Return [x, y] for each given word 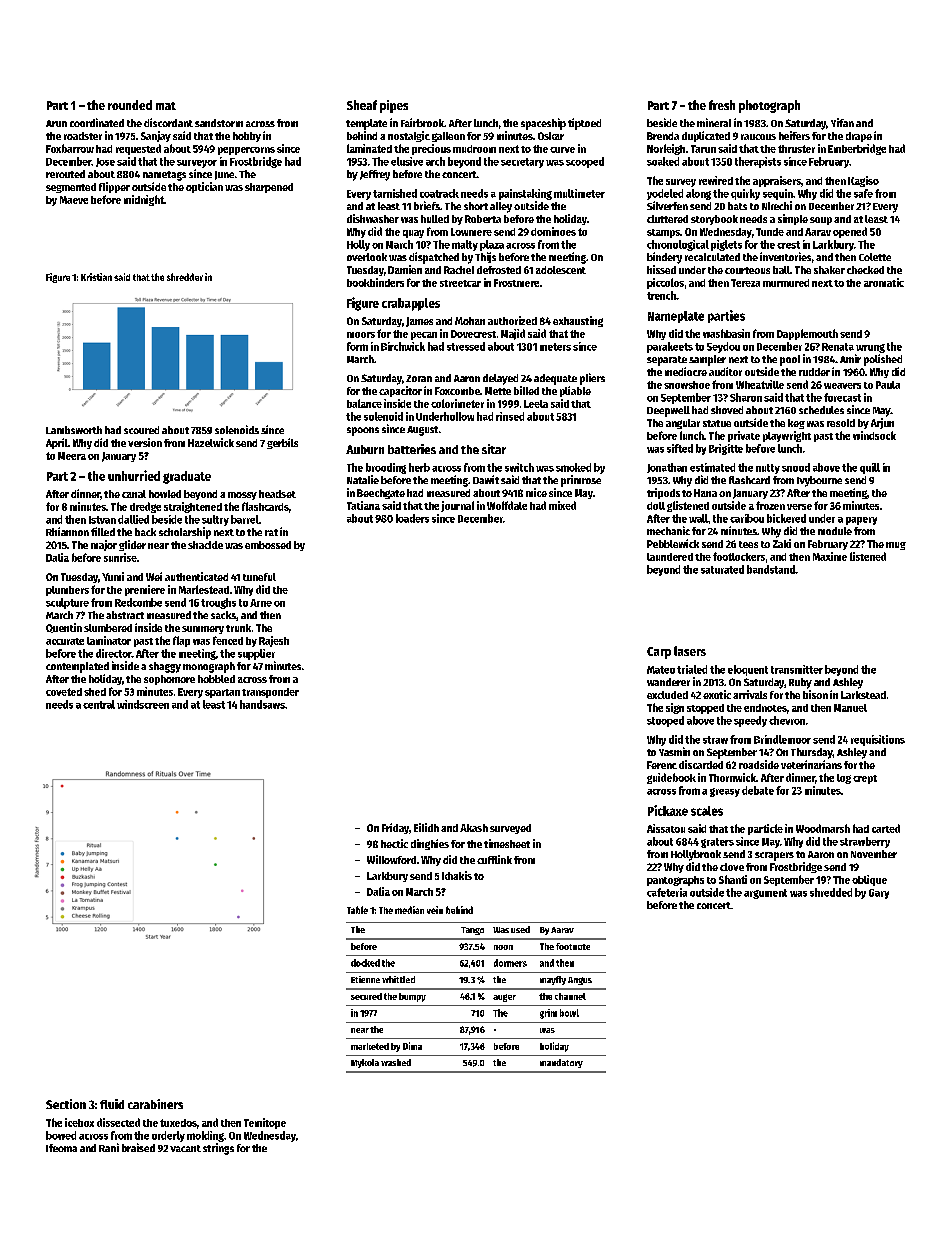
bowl [569, 1013]
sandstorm [219, 123]
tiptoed [584, 124]
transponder [270, 693]
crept [865, 779]
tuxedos [178, 1123]
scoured [141, 430]
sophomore [169, 680]
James [419, 322]
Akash [474, 828]
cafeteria [667, 892]
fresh [722, 105]
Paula [888, 385]
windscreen [143, 704]
